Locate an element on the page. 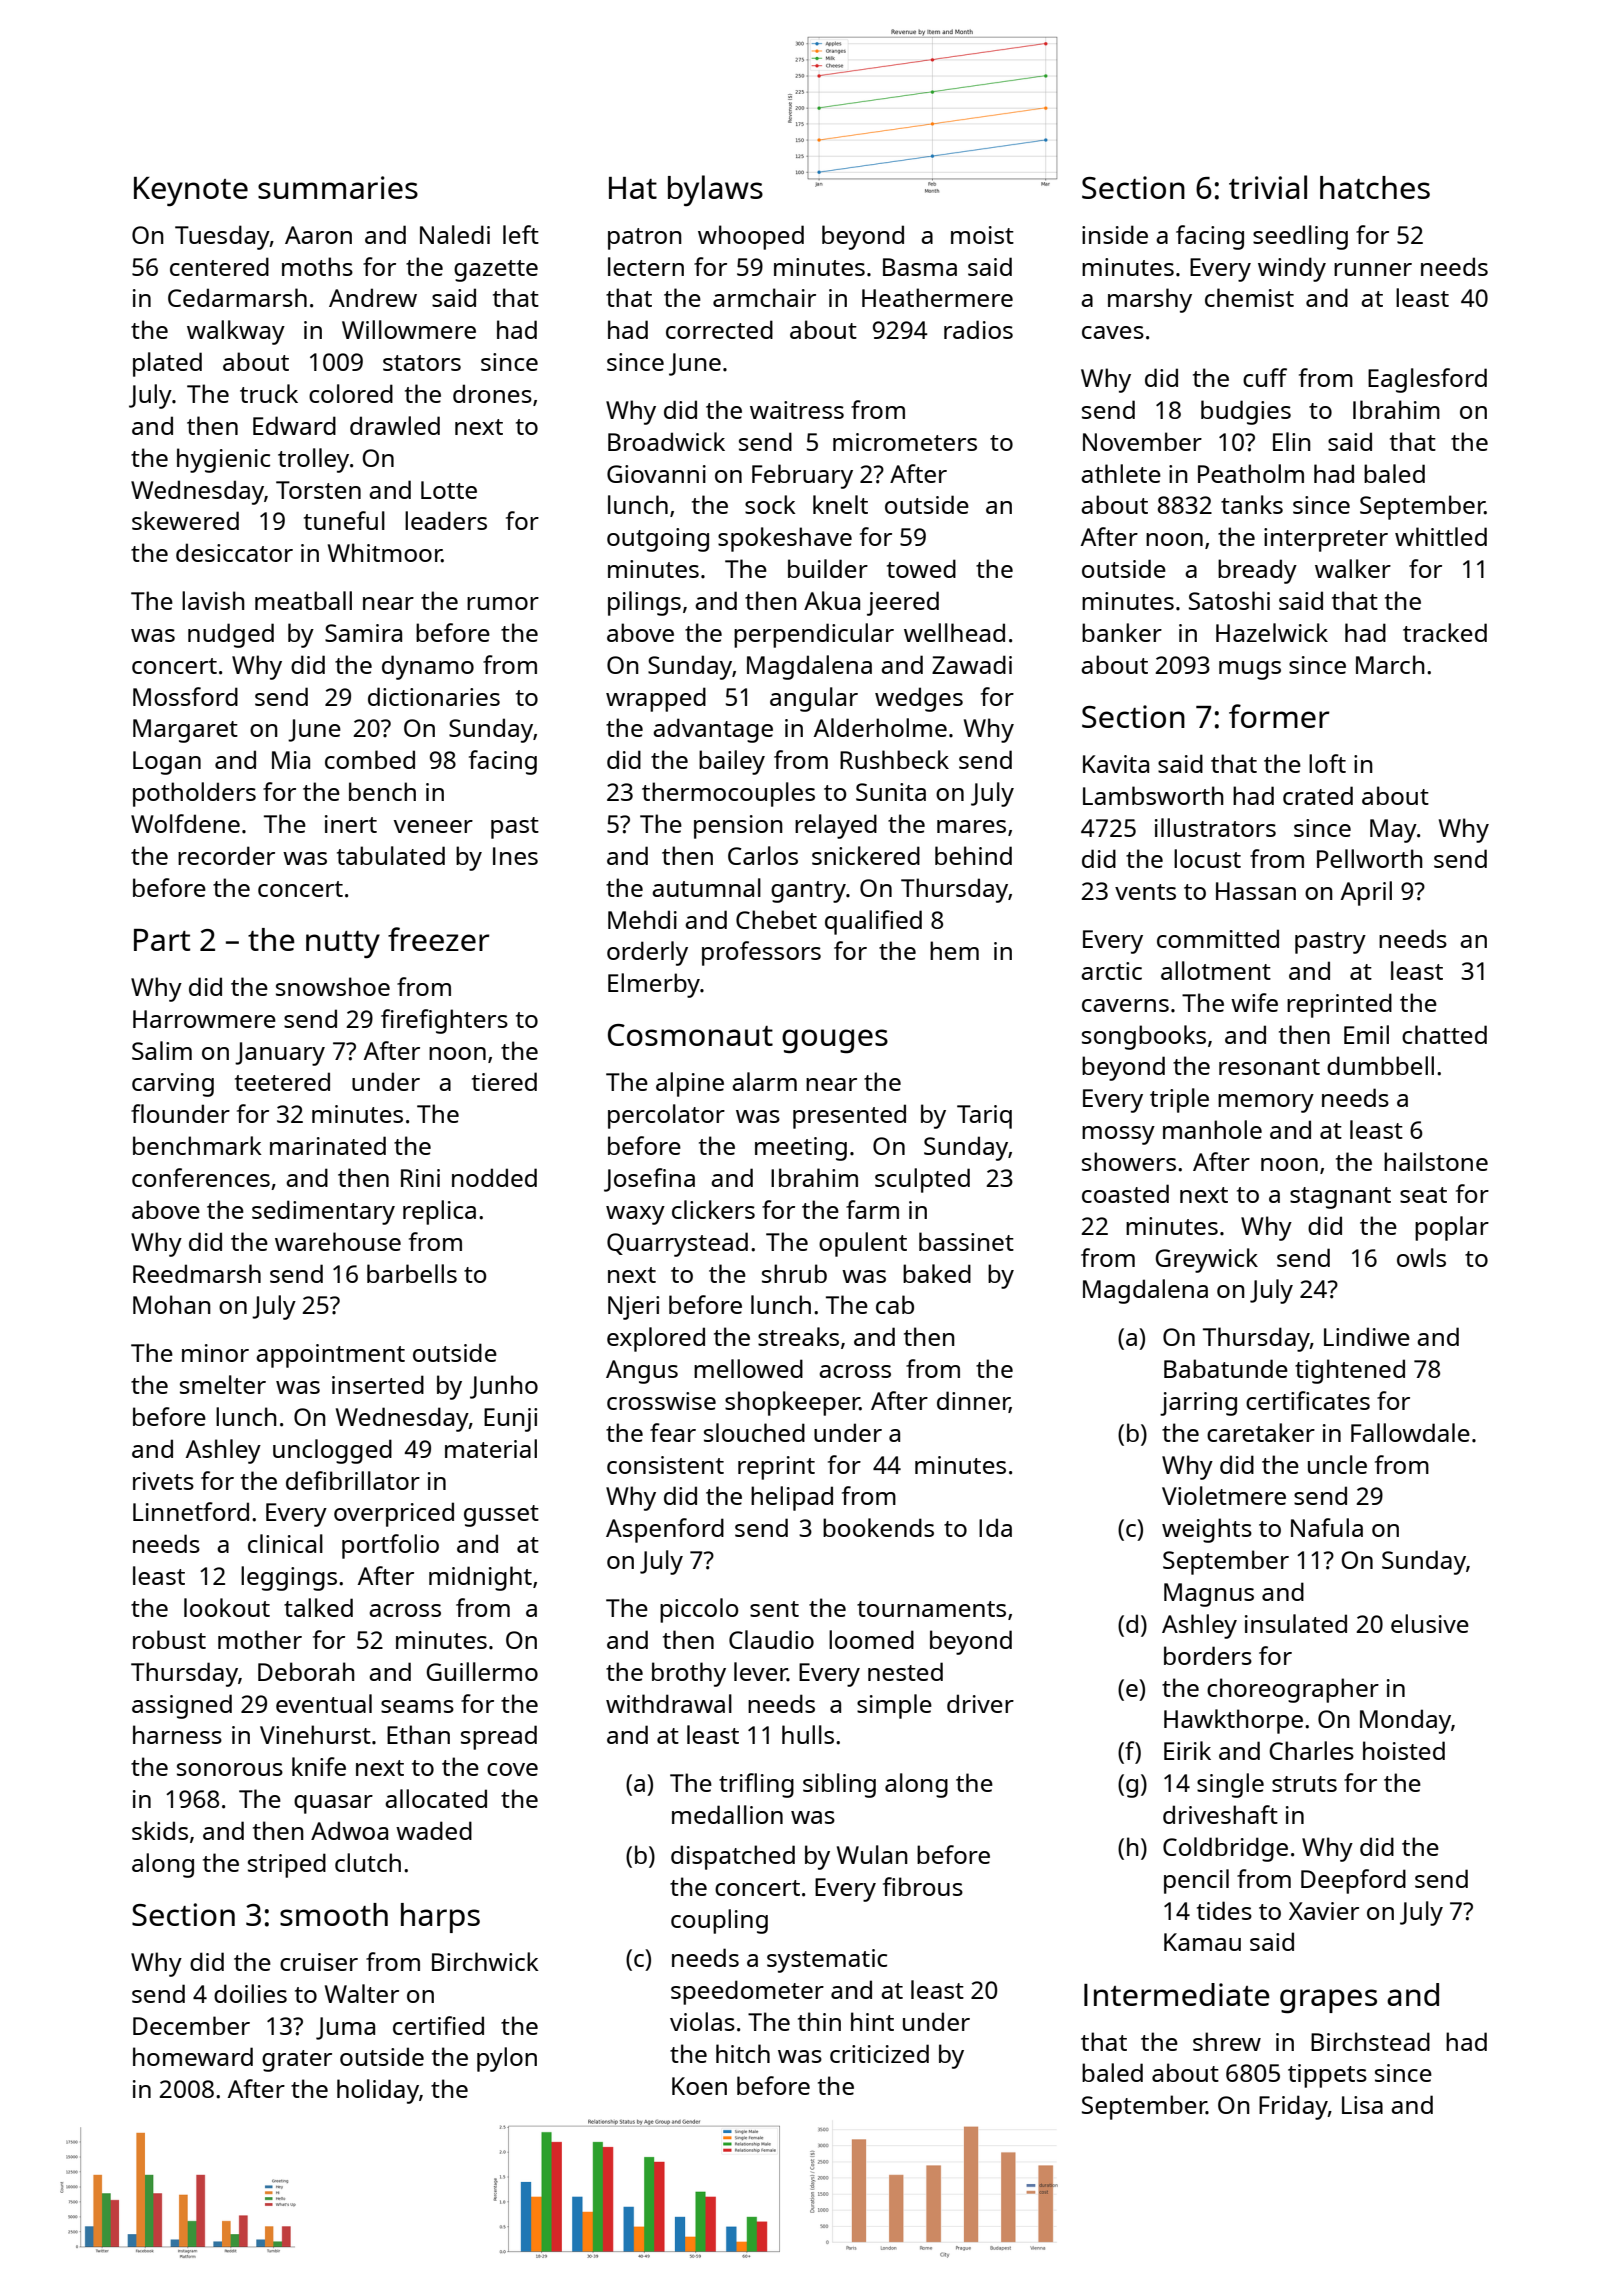 The image size is (1620, 2292). Hassan is located at coordinates (1256, 891).
